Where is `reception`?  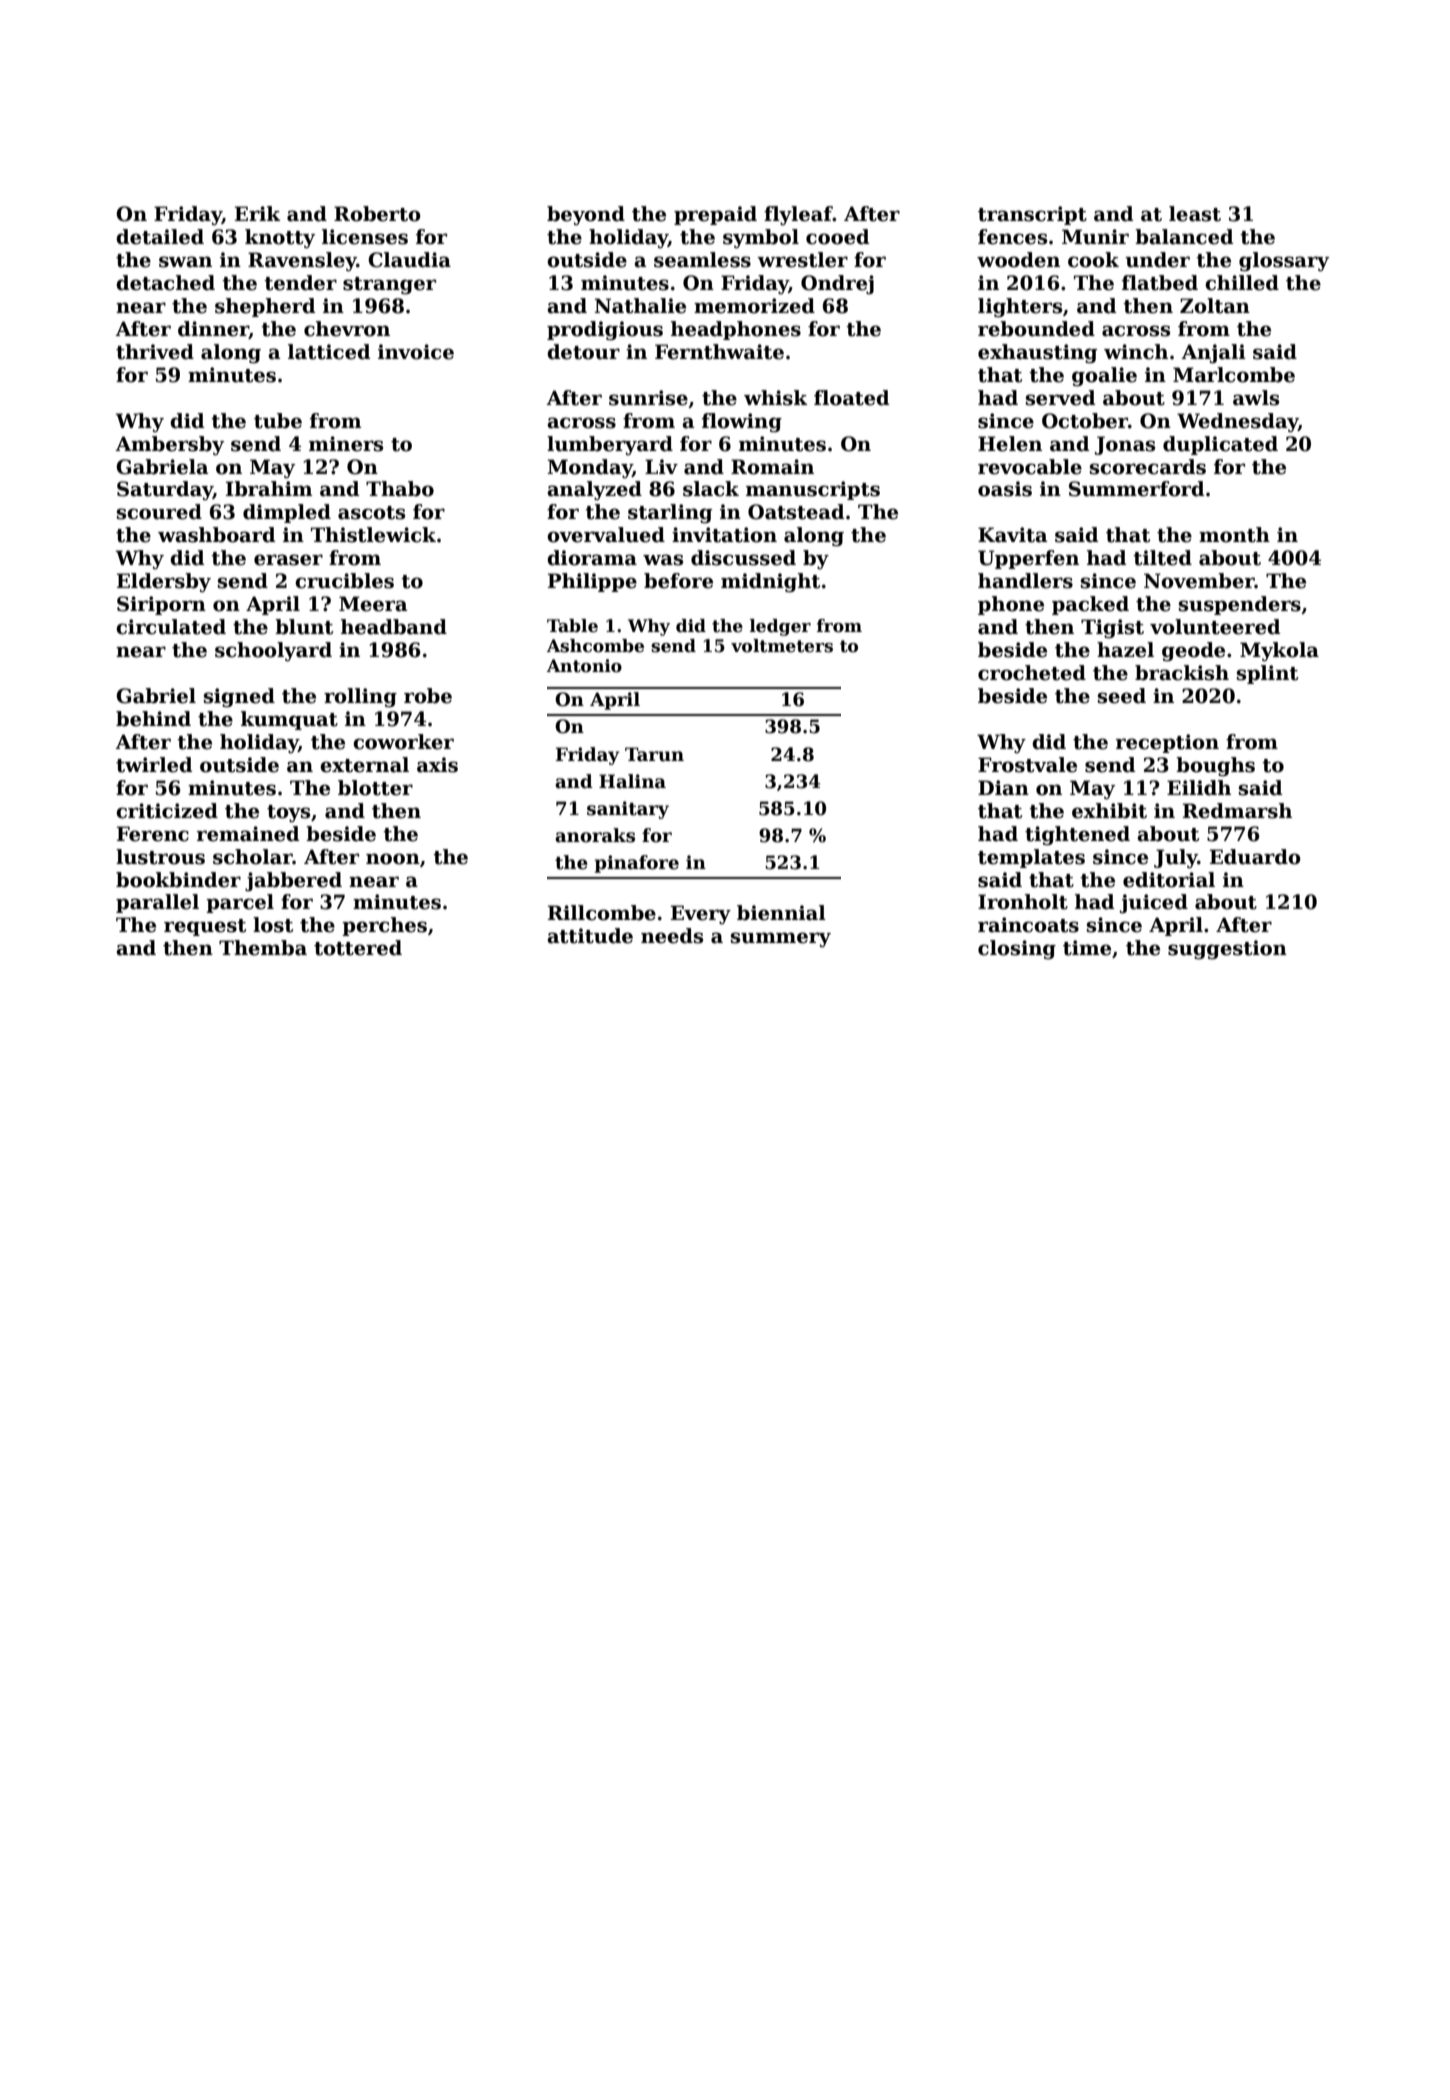
reception is located at coordinates (1167, 743).
